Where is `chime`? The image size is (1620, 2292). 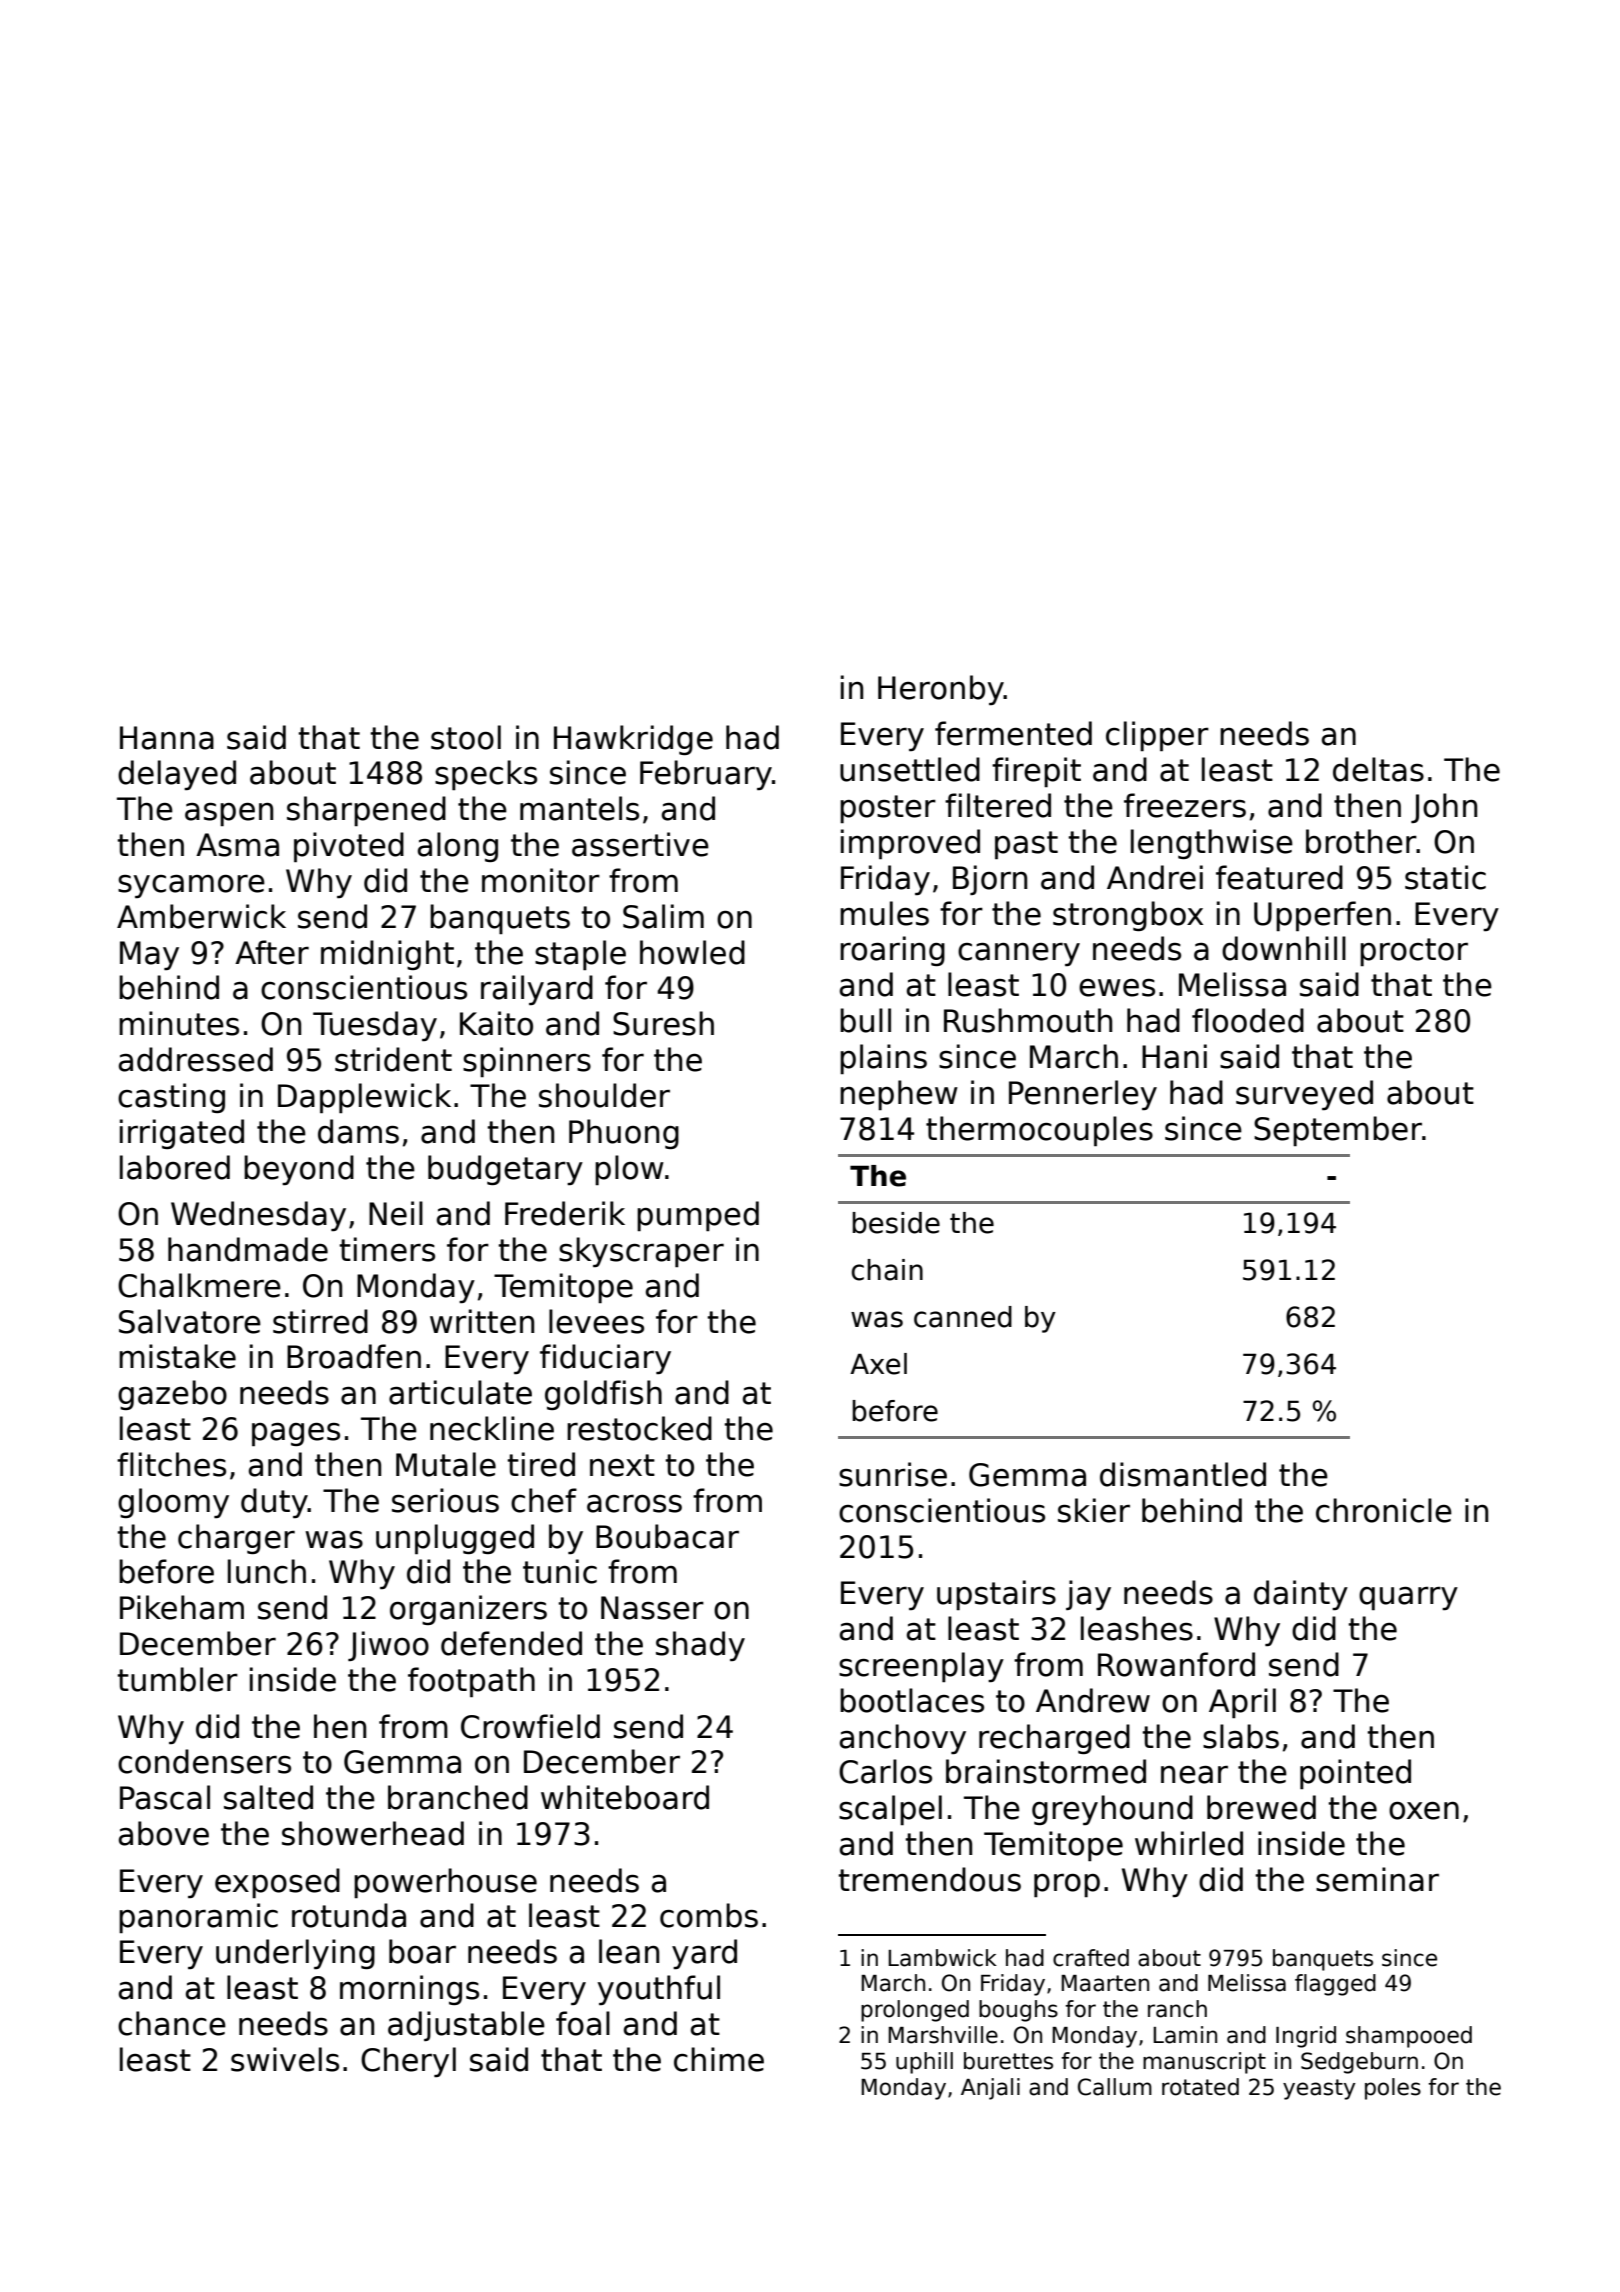 chime is located at coordinates (719, 2059).
